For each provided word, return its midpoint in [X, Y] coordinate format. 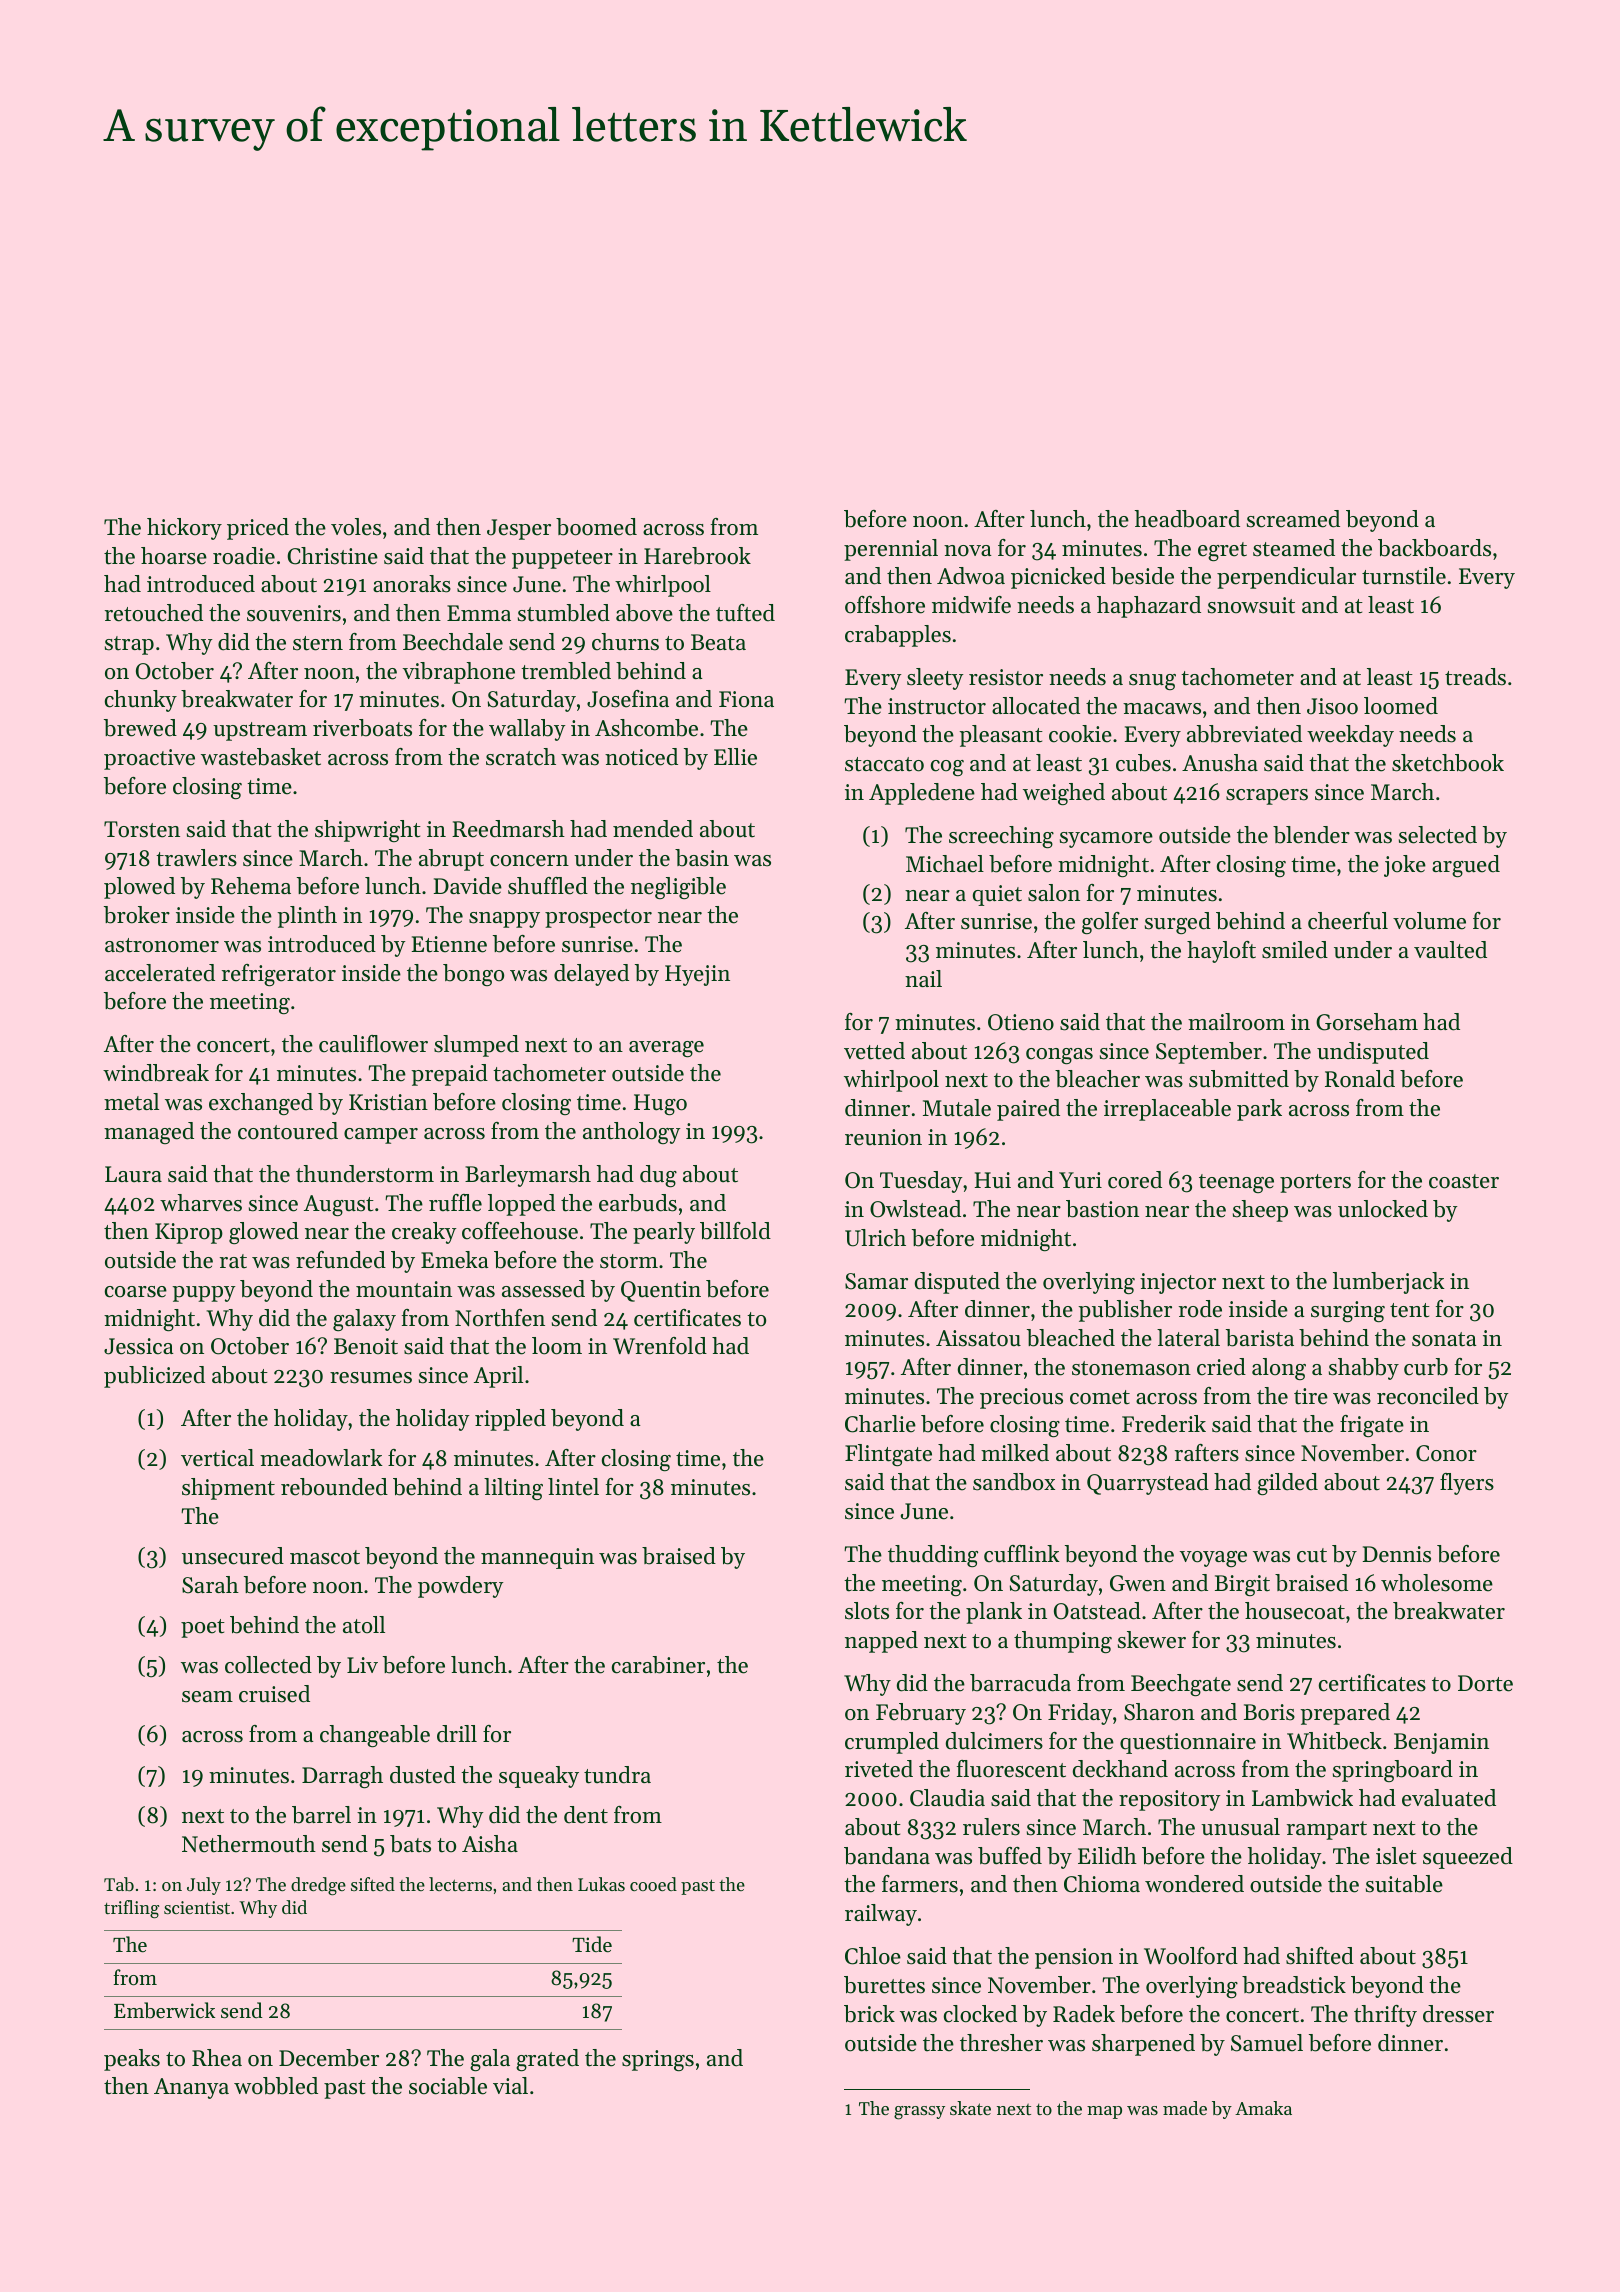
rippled [510, 1420]
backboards [1434, 548]
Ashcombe [646, 728]
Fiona [746, 699]
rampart [1327, 1830]
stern [318, 643]
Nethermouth [249, 1844]
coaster [1464, 1181]
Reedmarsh [508, 829]
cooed [653, 1884]
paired [1028, 1110]
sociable [448, 2086]
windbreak [156, 1073]
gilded [1287, 1484]
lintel [573, 1487]
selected [1438, 835]
